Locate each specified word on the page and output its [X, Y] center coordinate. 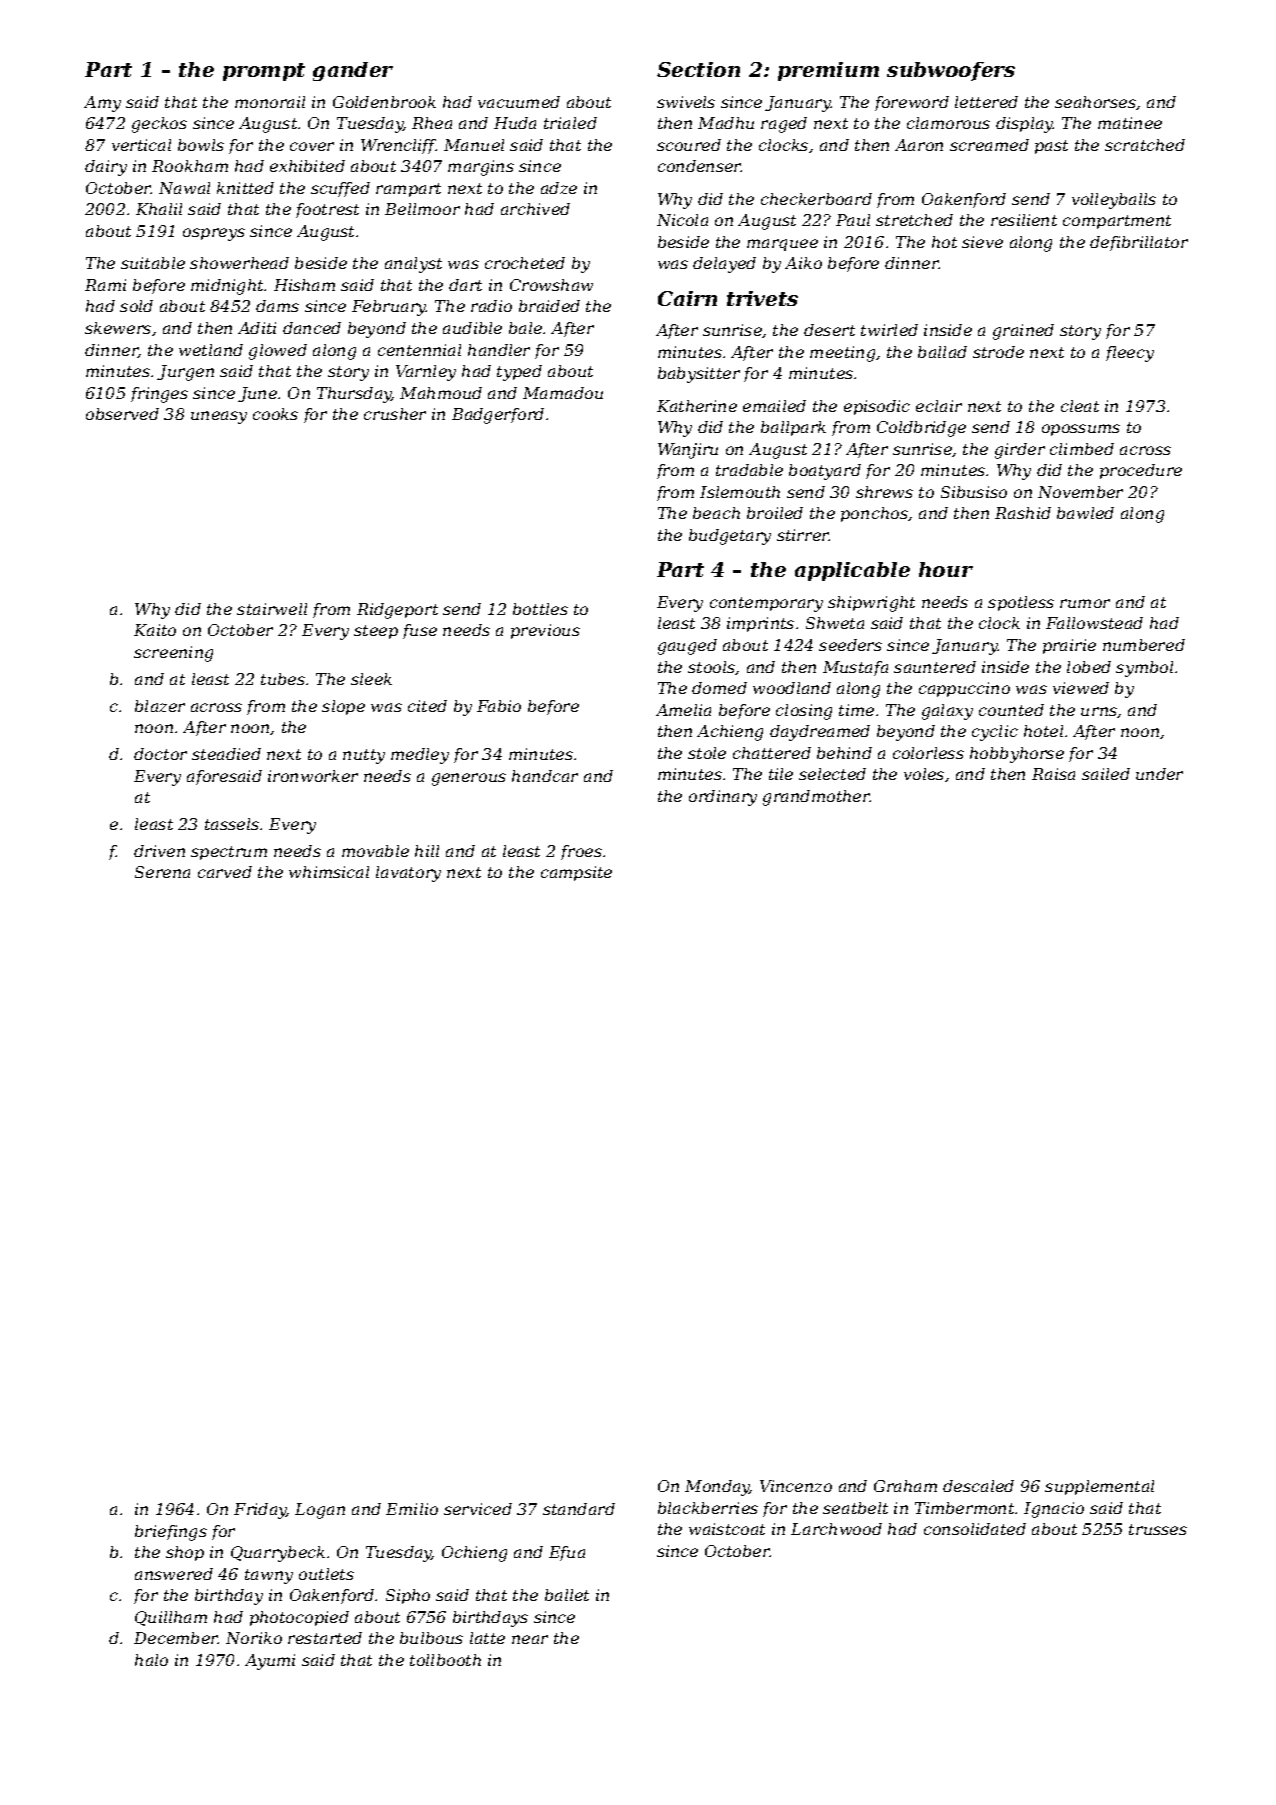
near [530, 1639]
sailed [1106, 774]
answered [174, 1574]
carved [225, 872]
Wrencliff [398, 146]
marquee [782, 245]
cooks [275, 414]
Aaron [919, 145]
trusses [1158, 1529]
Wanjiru [688, 451]
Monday [717, 1488]
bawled [1085, 513]
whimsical [329, 872]
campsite [576, 873]
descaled [978, 1486]
